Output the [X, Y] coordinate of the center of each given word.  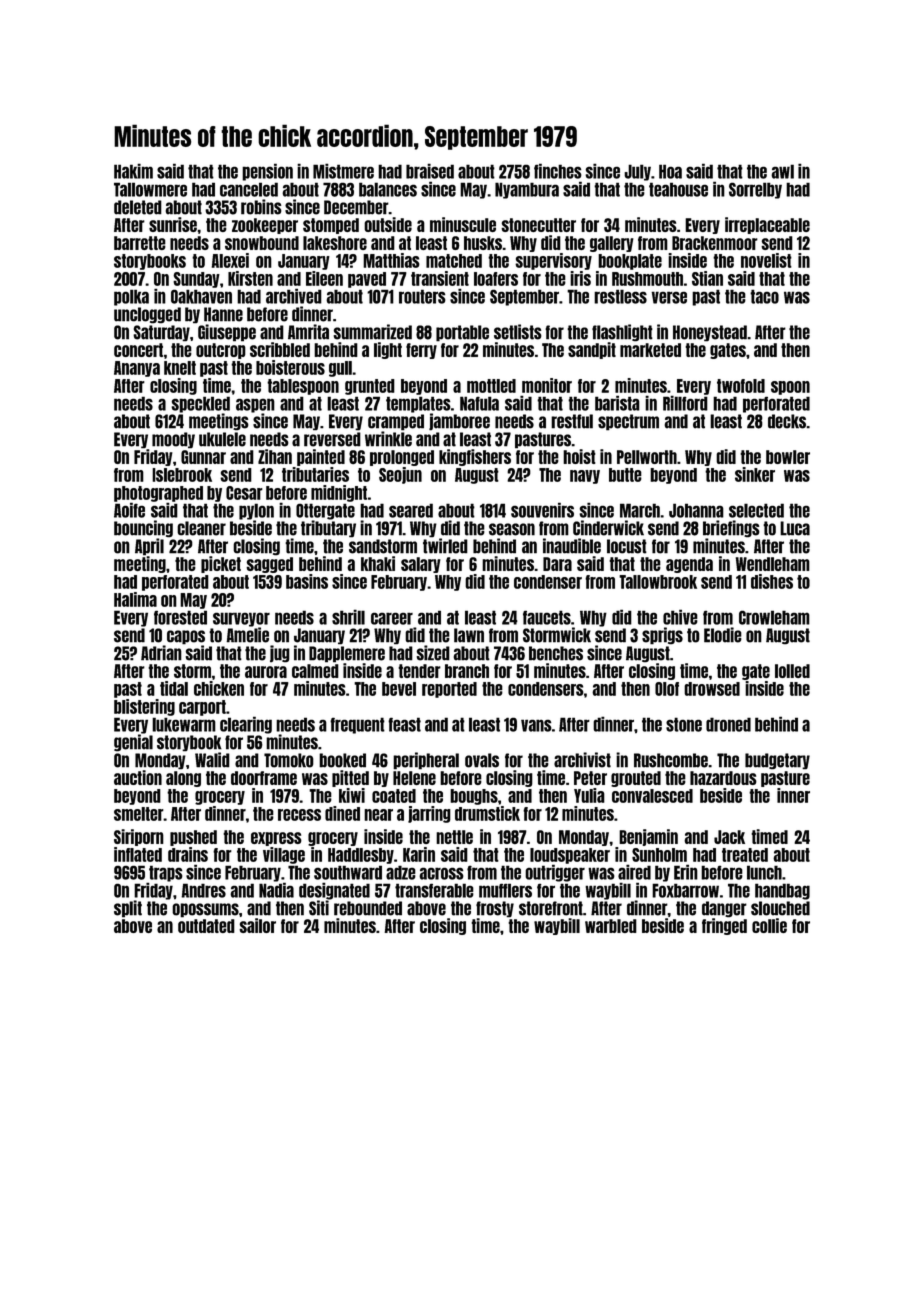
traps [166, 873]
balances [388, 189]
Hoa [670, 171]
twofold [741, 386]
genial [133, 743]
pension [267, 172]
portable [462, 333]
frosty [495, 909]
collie [769, 925]
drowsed [712, 689]
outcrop [221, 351]
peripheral [426, 761]
